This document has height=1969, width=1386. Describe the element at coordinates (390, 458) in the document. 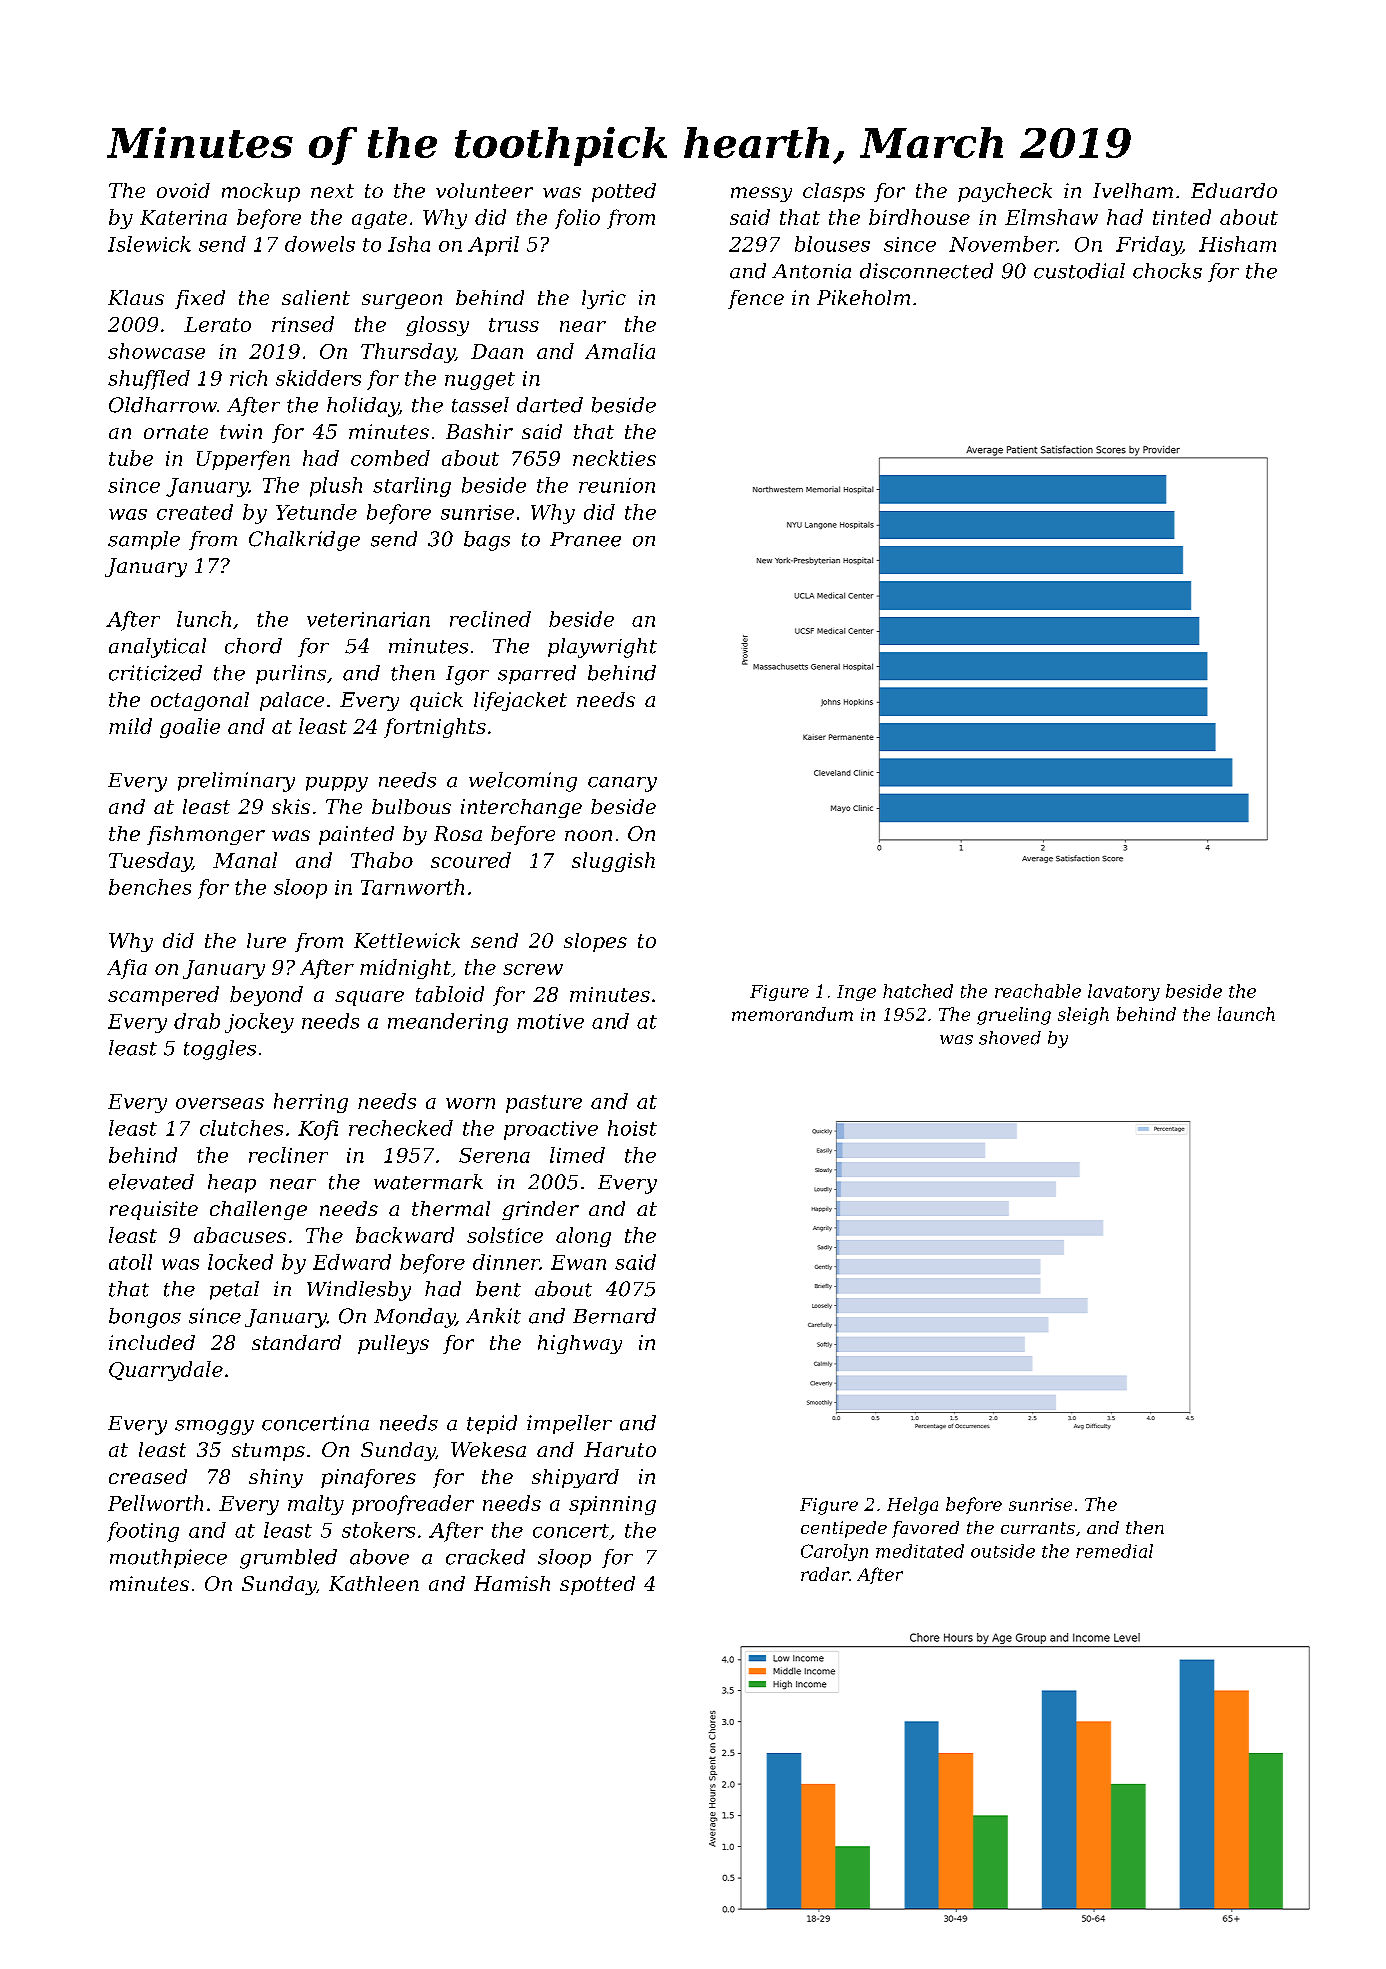

I see `combed` at that location.
